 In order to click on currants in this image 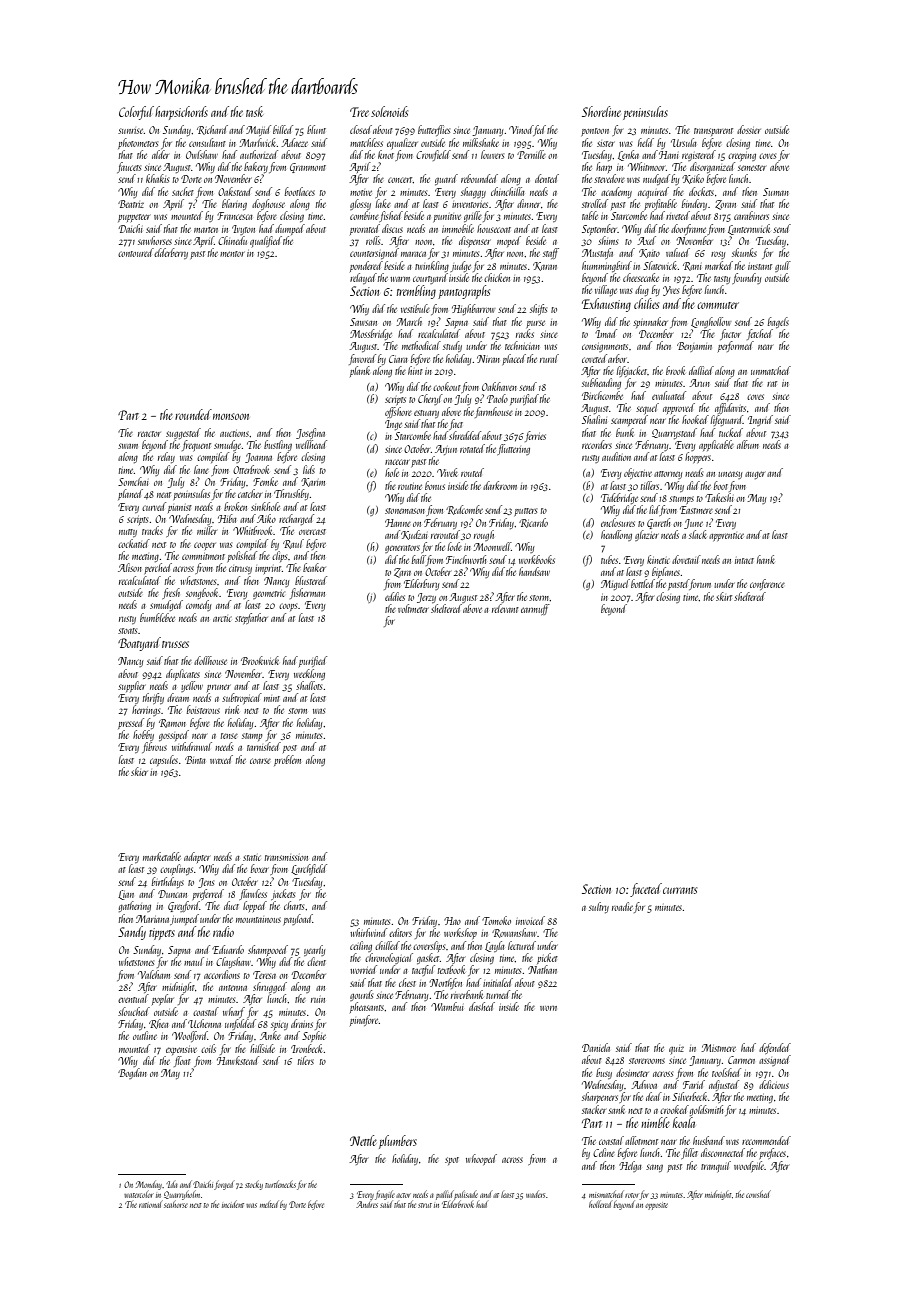, I will do `click(680, 890)`.
